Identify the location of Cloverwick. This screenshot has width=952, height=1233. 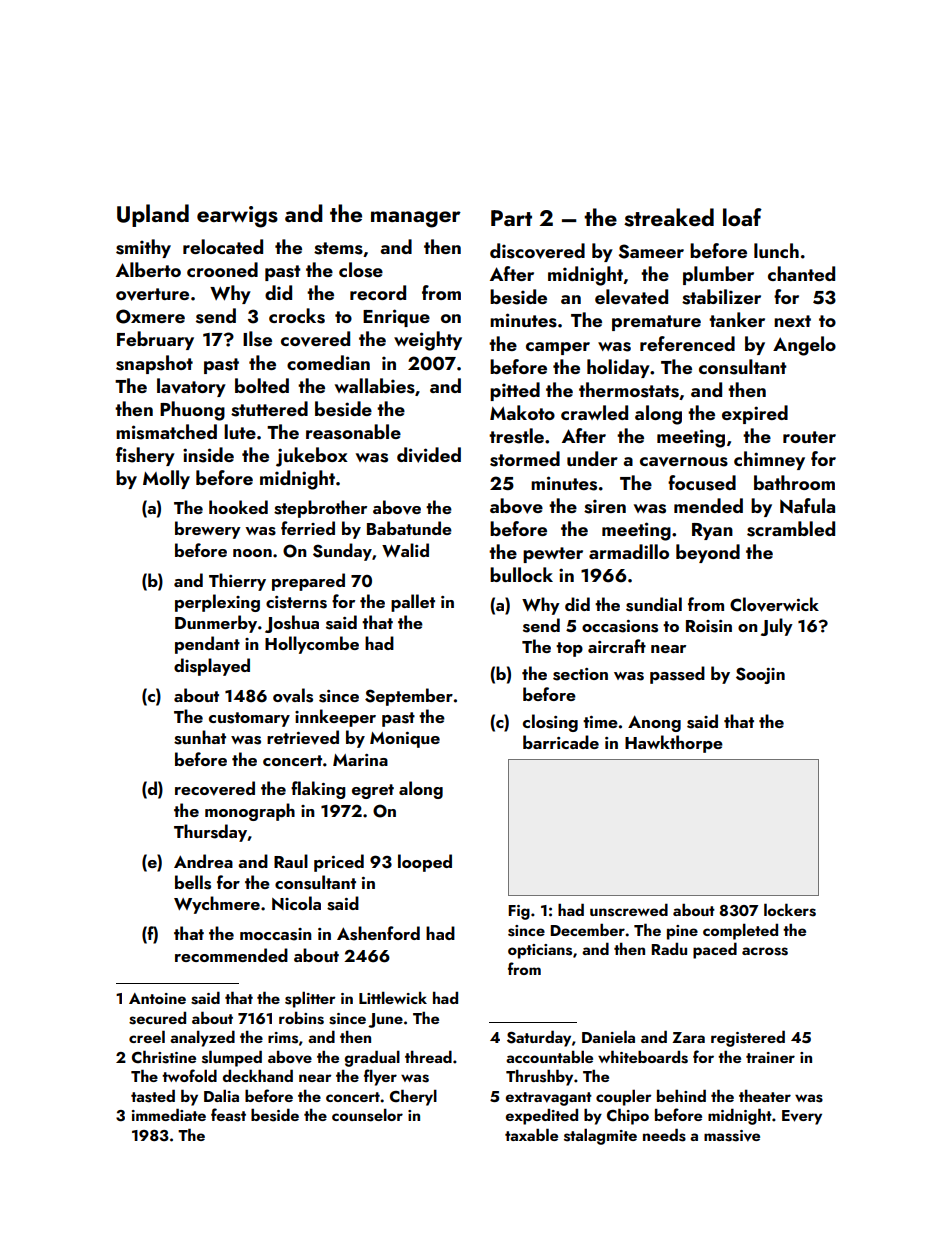
(774, 604).
